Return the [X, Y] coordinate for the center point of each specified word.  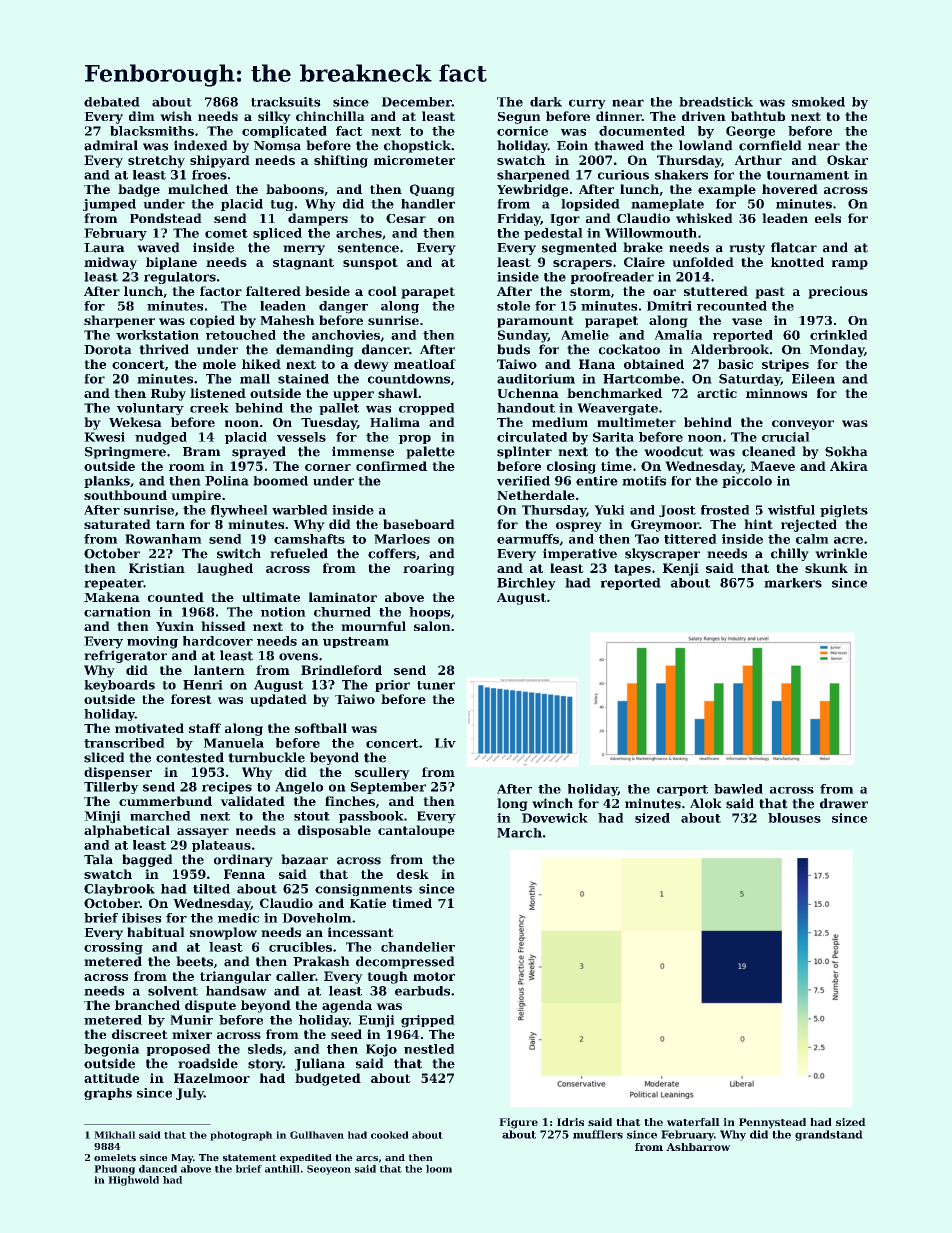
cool [382, 291]
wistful [791, 510]
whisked [704, 218]
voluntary [150, 409]
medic [238, 918]
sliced [104, 757]
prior [392, 686]
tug [282, 205]
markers [793, 583]
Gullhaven [317, 1135]
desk [413, 874]
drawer [844, 803]
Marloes [402, 539]
